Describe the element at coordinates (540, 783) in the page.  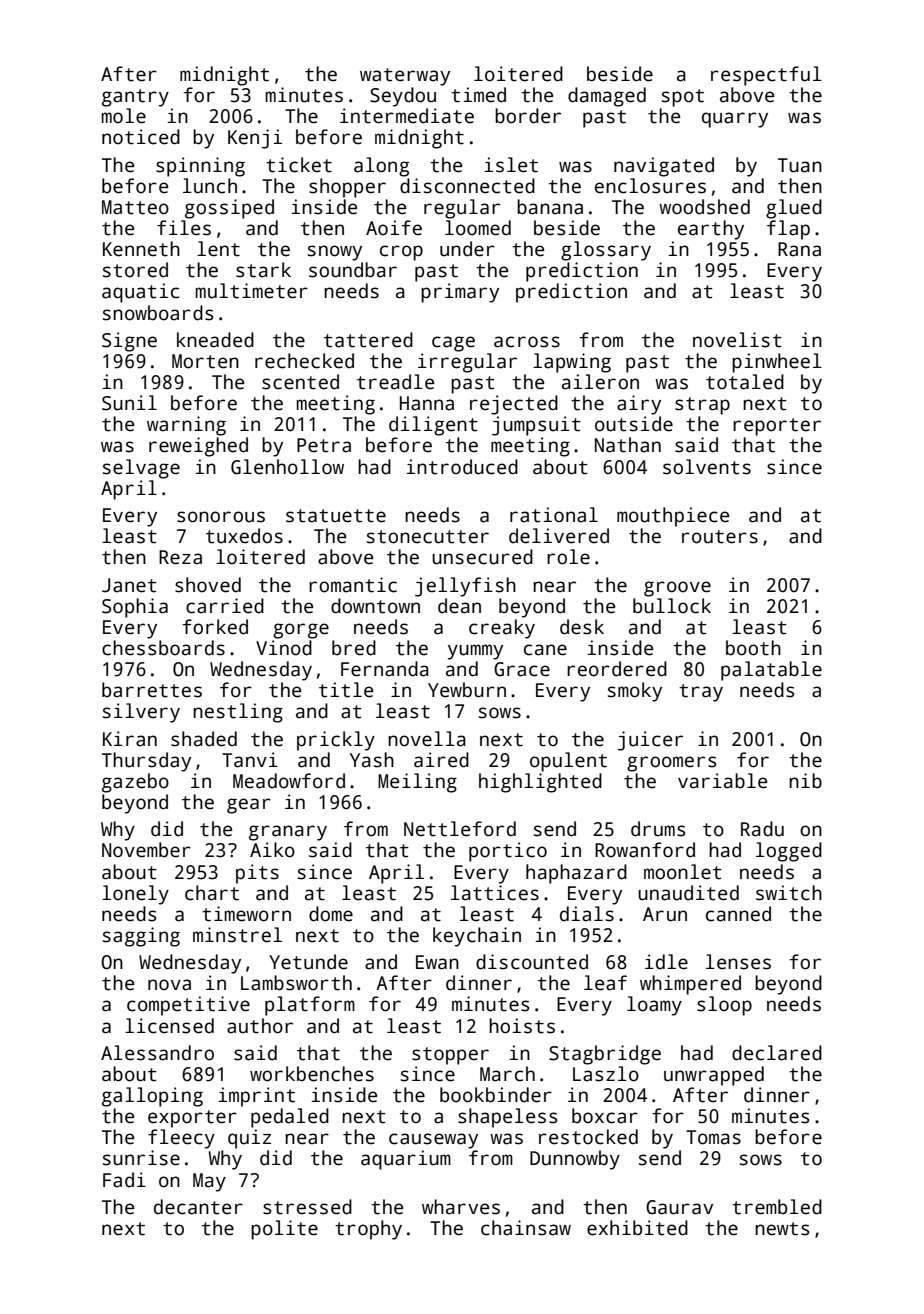
I see `highlighted` at that location.
